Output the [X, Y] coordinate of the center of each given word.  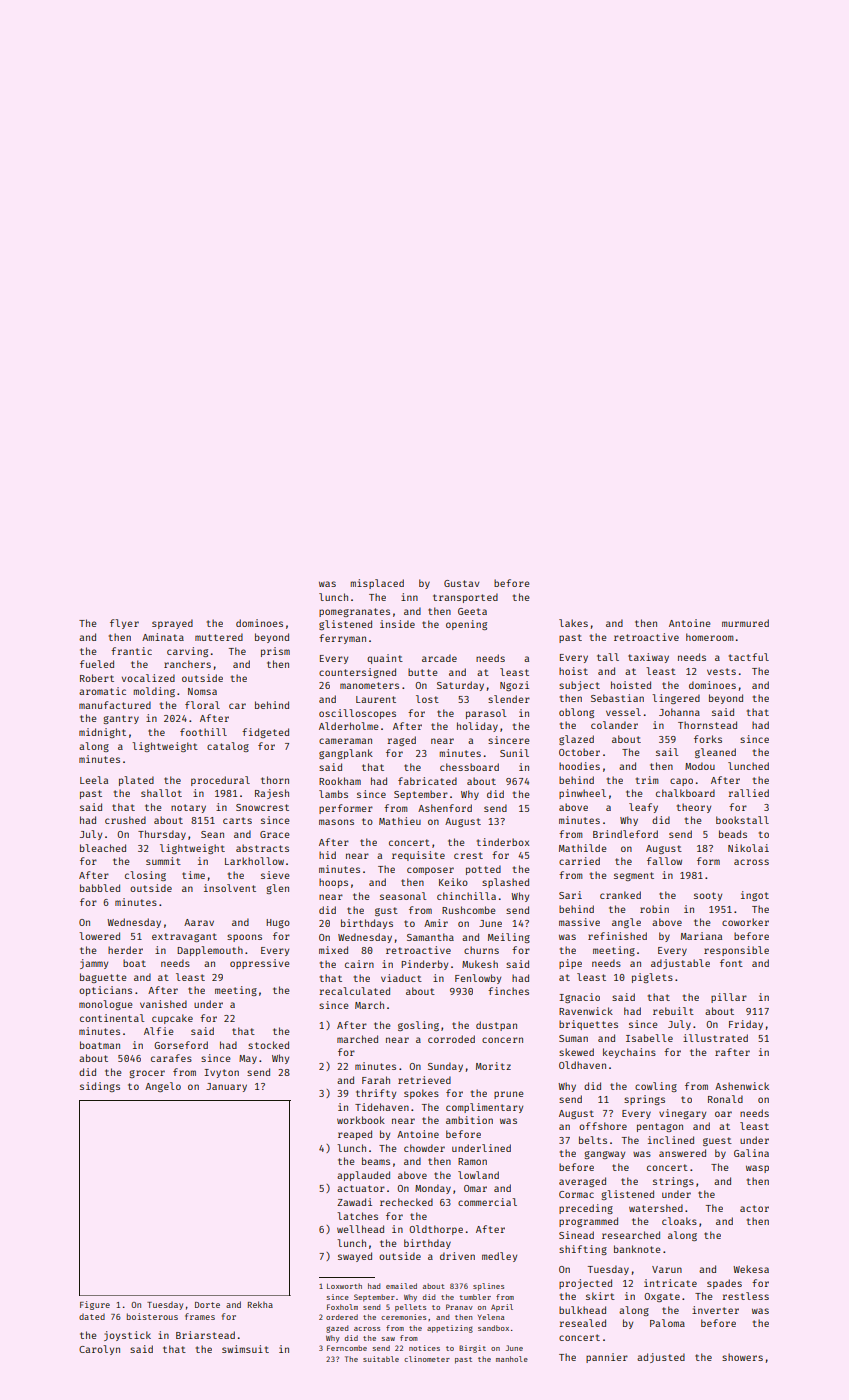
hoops [333, 883]
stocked [268, 1045]
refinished [617, 936]
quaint [385, 659]
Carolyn [99, 1350]
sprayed [172, 624]
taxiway [648, 658]
